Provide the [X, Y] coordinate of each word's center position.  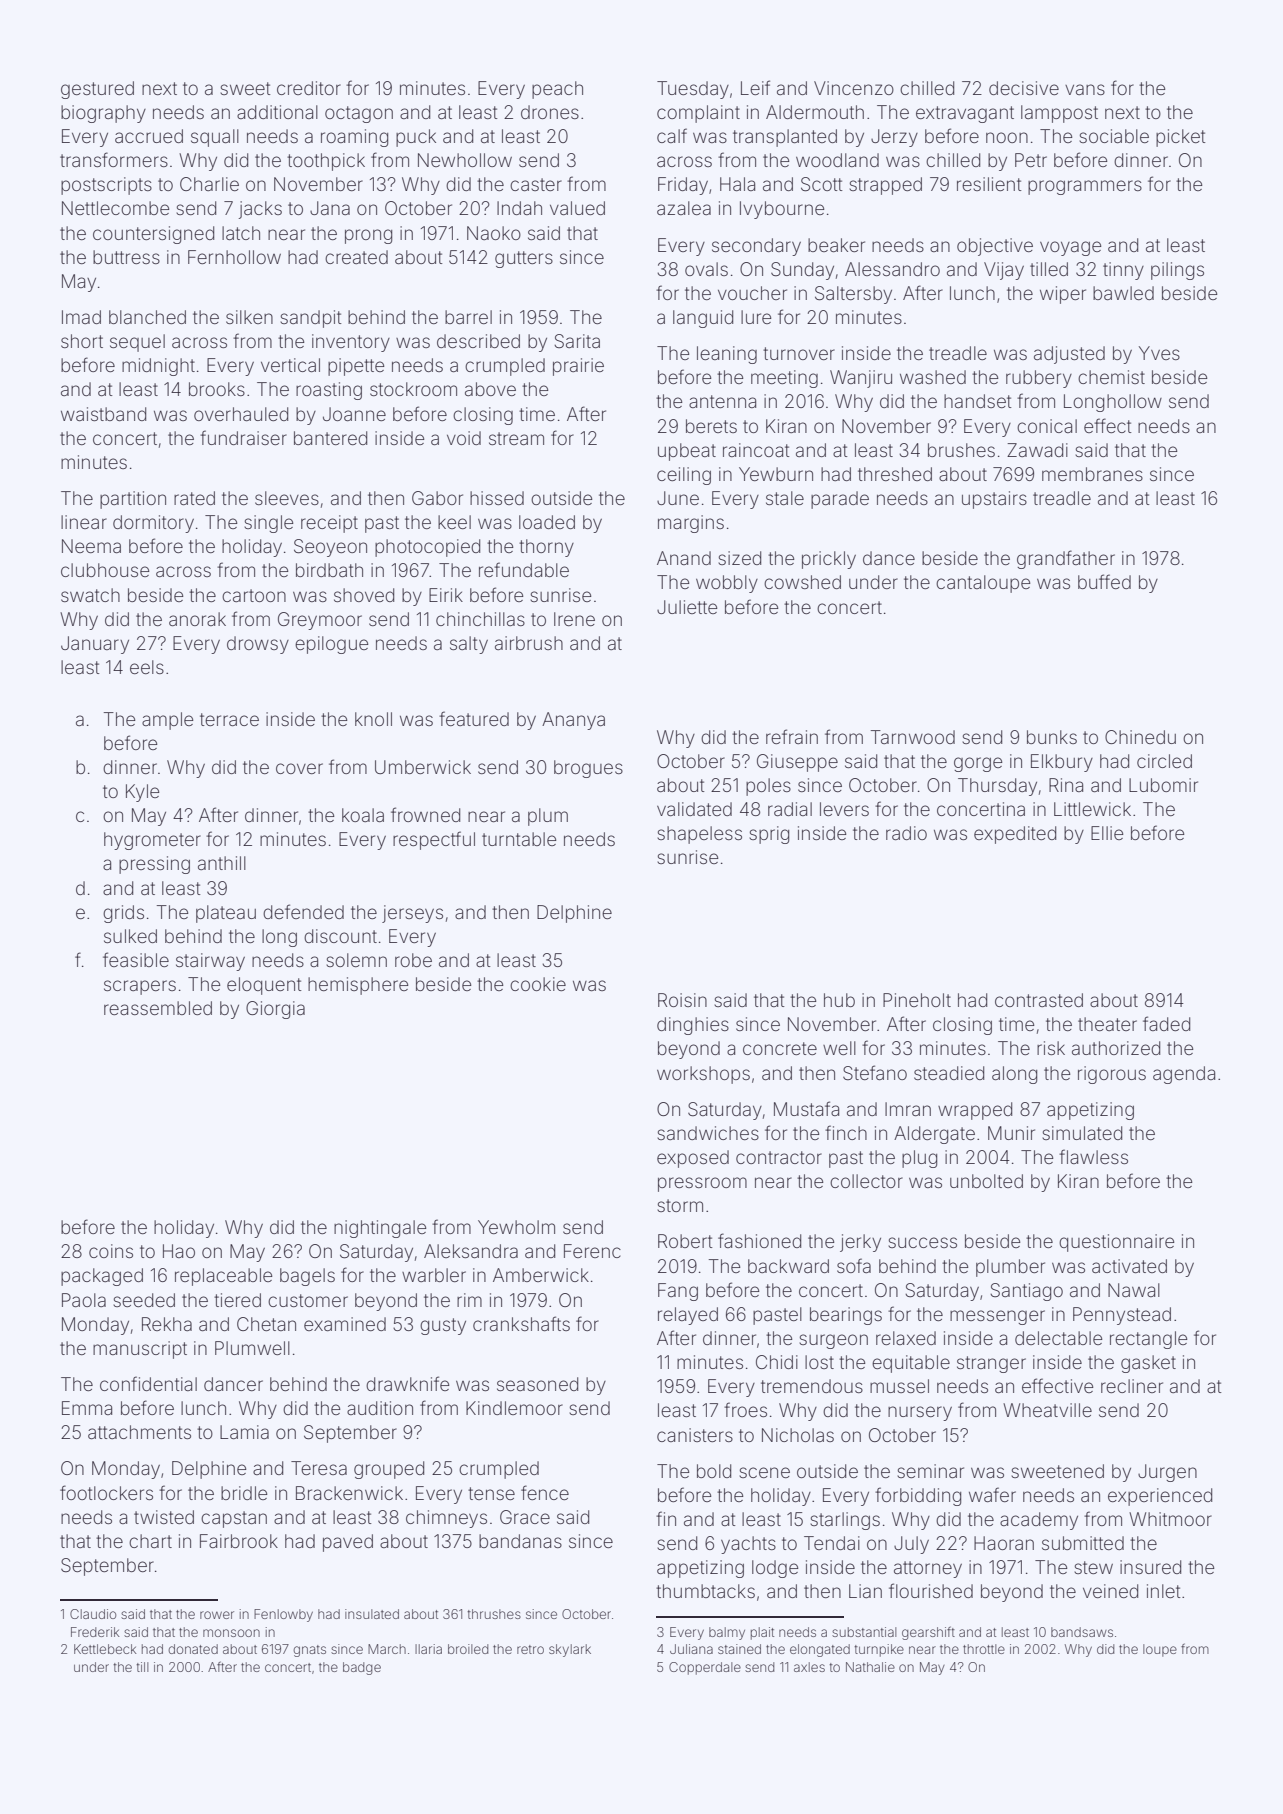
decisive [1024, 88]
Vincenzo [854, 88]
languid [703, 319]
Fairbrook [239, 1541]
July [911, 1545]
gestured [97, 90]
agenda [1184, 1075]
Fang [678, 1292]
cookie [538, 984]
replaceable [223, 1277]
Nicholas [798, 1435]
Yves [1159, 353]
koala [363, 815]
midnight [158, 367]
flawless [1093, 1156]
